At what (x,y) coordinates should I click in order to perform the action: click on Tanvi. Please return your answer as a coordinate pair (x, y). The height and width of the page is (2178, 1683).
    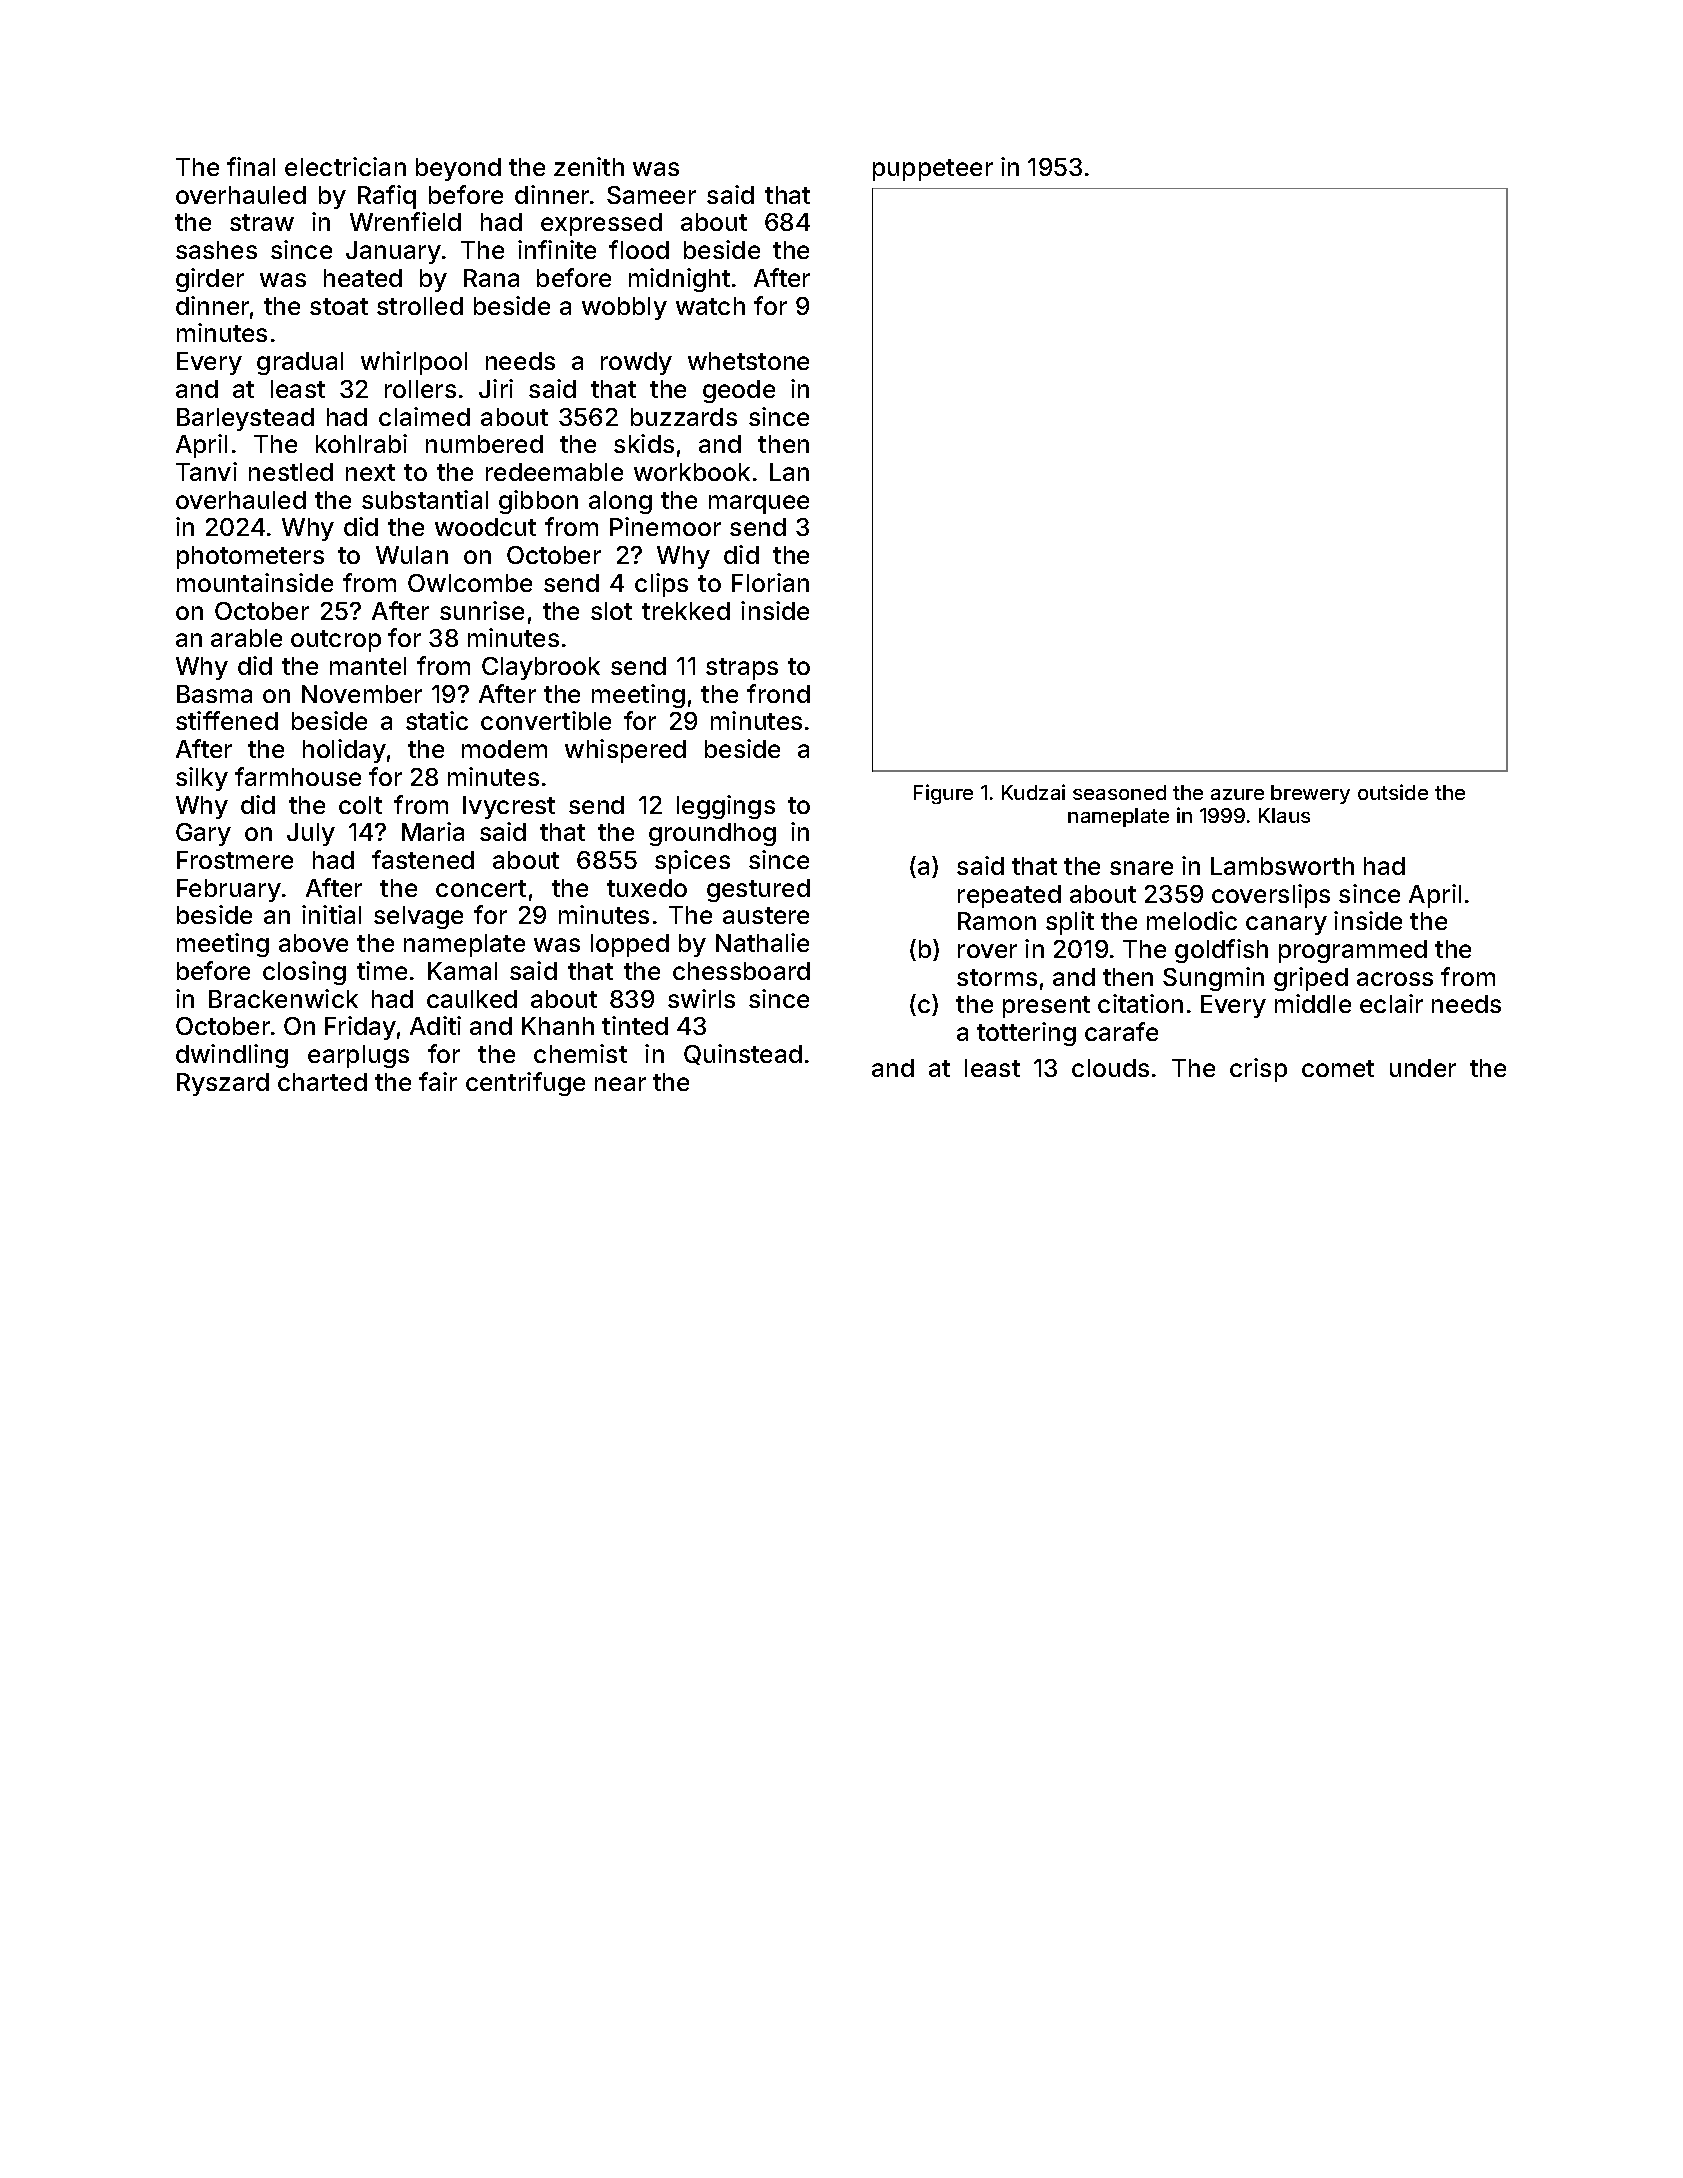
    Looking at the image, I should click on (206, 471).
